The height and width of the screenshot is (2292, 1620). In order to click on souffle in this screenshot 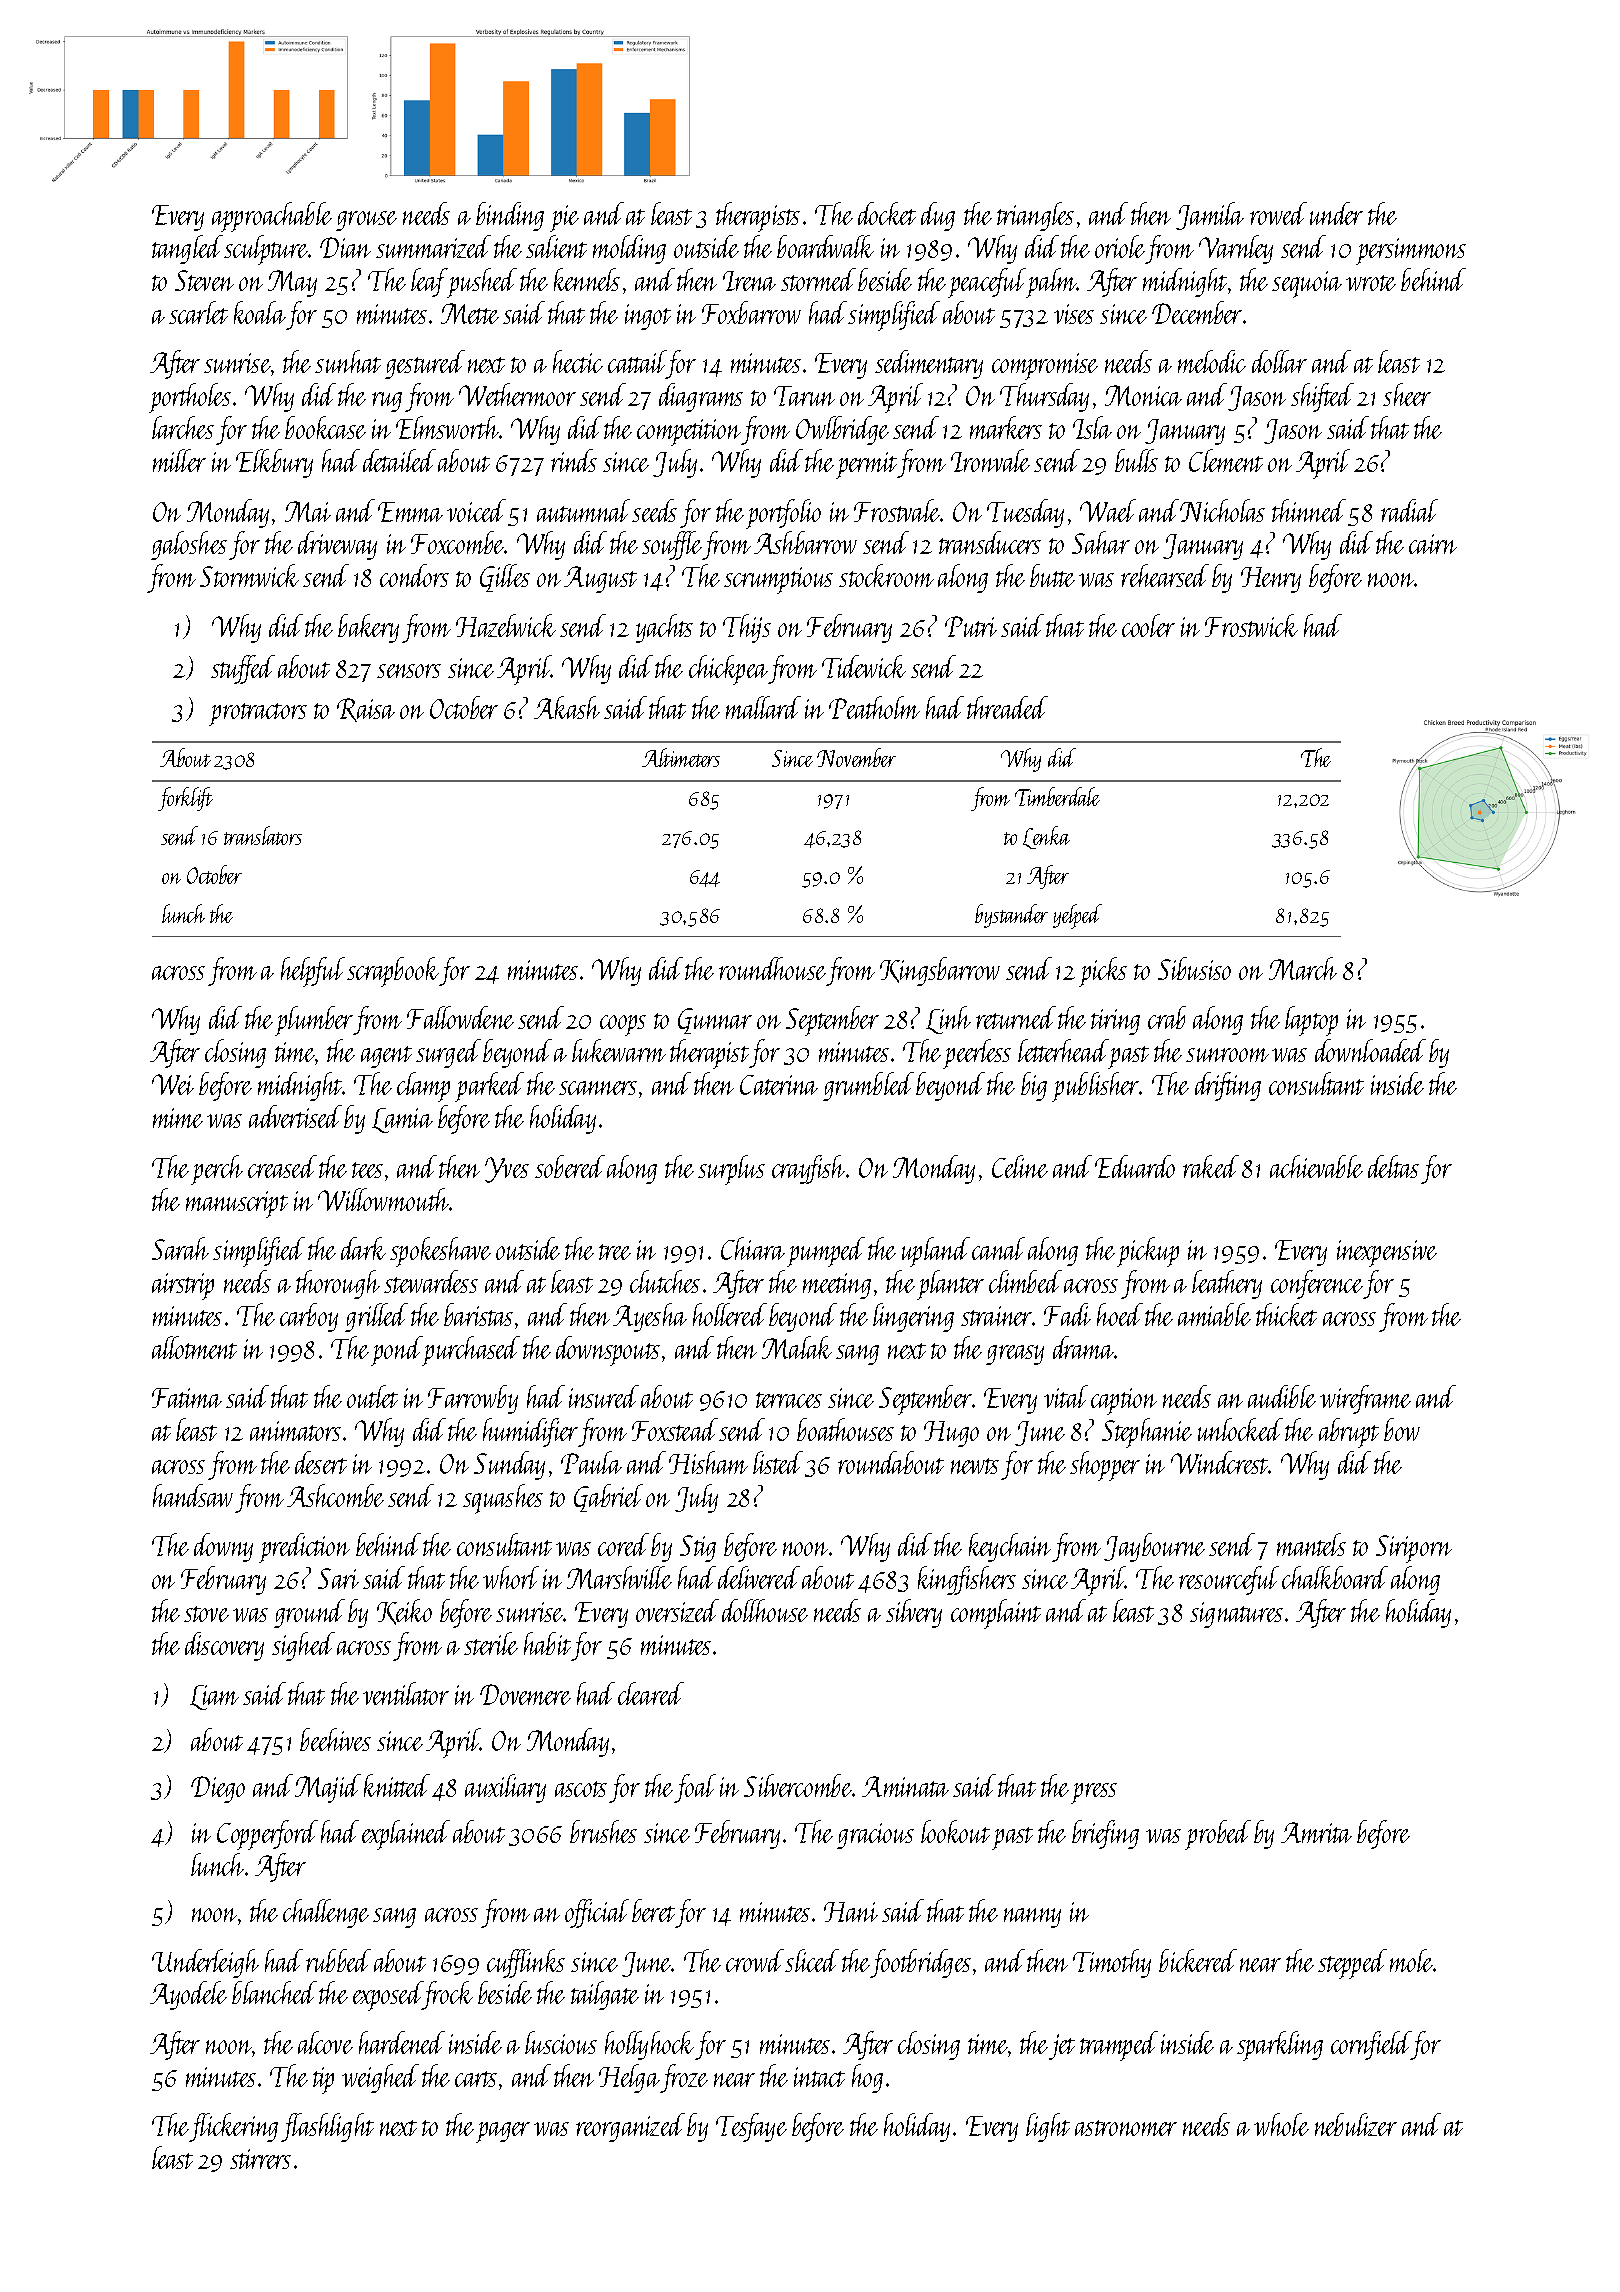, I will do `click(672, 545)`.
